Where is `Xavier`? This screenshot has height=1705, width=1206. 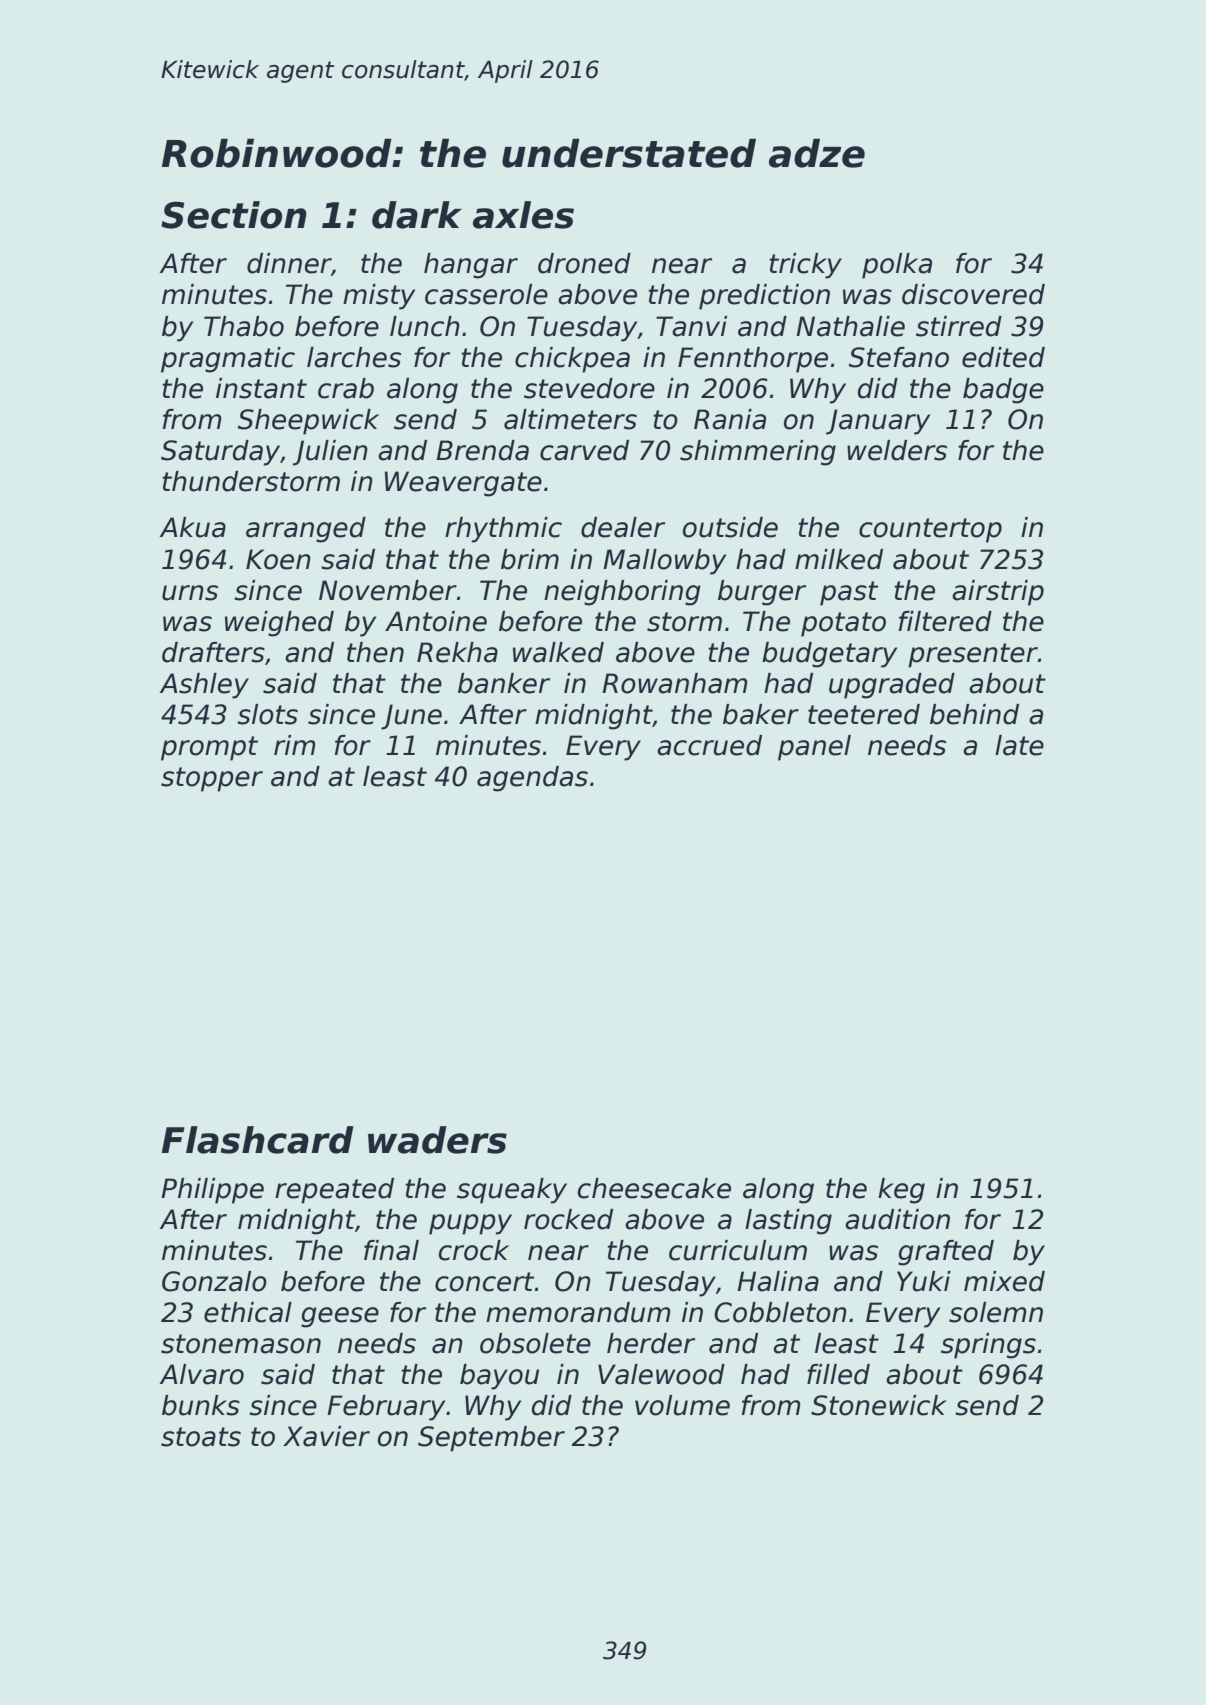 Xavier is located at coordinates (326, 1436).
